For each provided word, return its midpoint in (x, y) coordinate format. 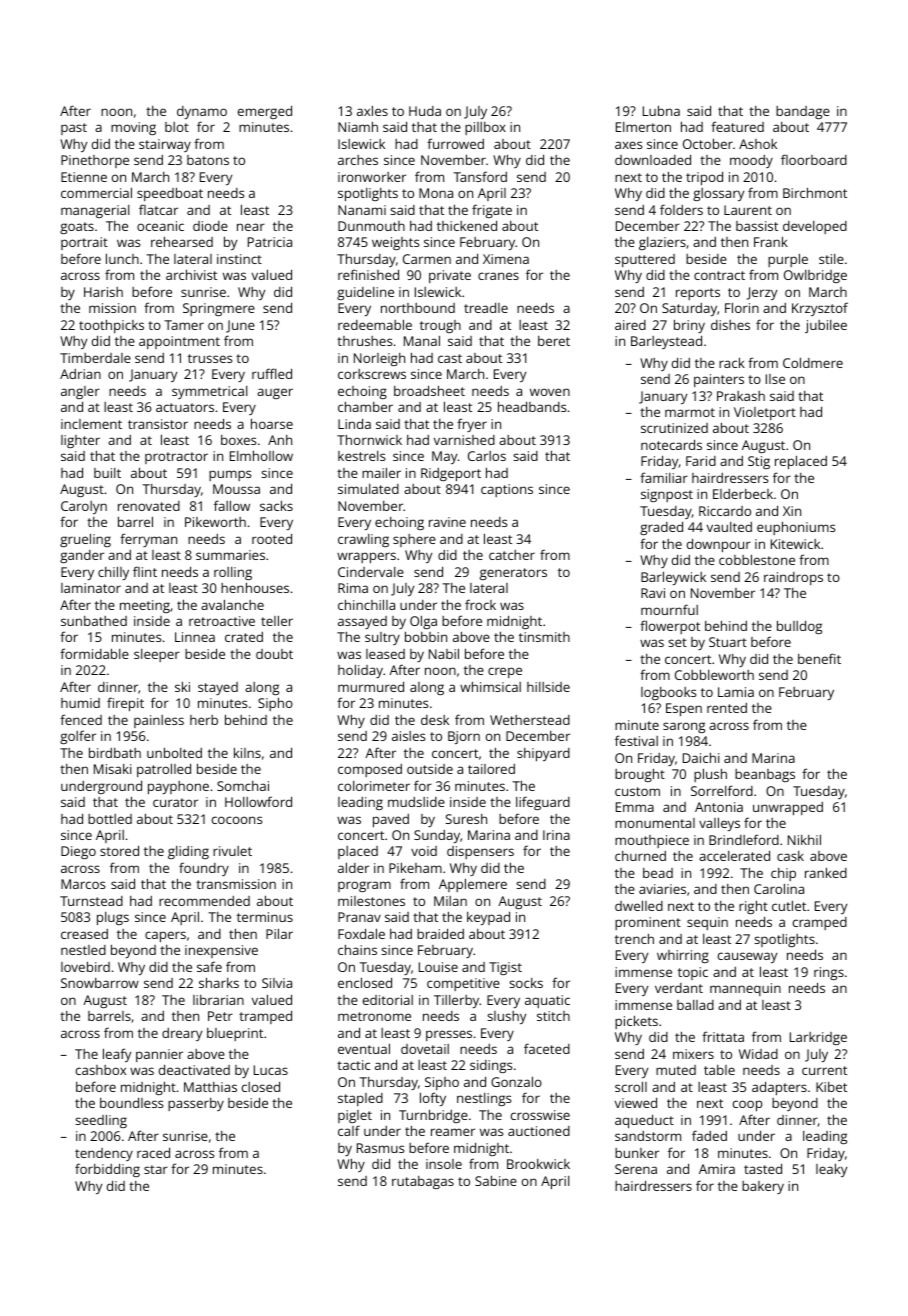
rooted (272, 538)
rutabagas (423, 1182)
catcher (512, 555)
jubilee (826, 326)
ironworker (372, 177)
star (156, 1169)
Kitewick (795, 544)
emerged (265, 112)
